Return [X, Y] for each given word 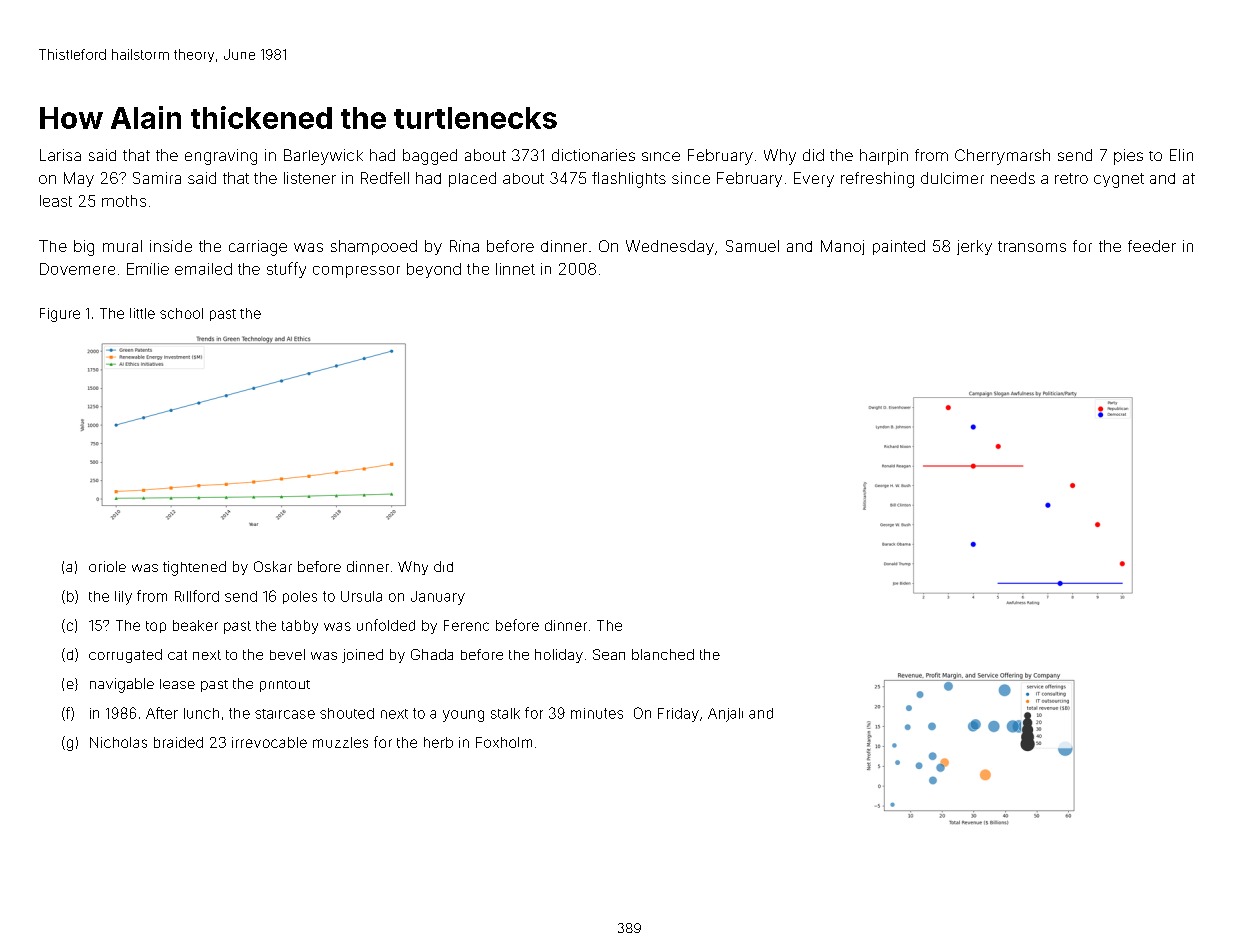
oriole [107, 566]
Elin [1181, 155]
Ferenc [466, 625]
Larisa [60, 155]
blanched [663, 654]
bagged [430, 157]
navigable [122, 685]
